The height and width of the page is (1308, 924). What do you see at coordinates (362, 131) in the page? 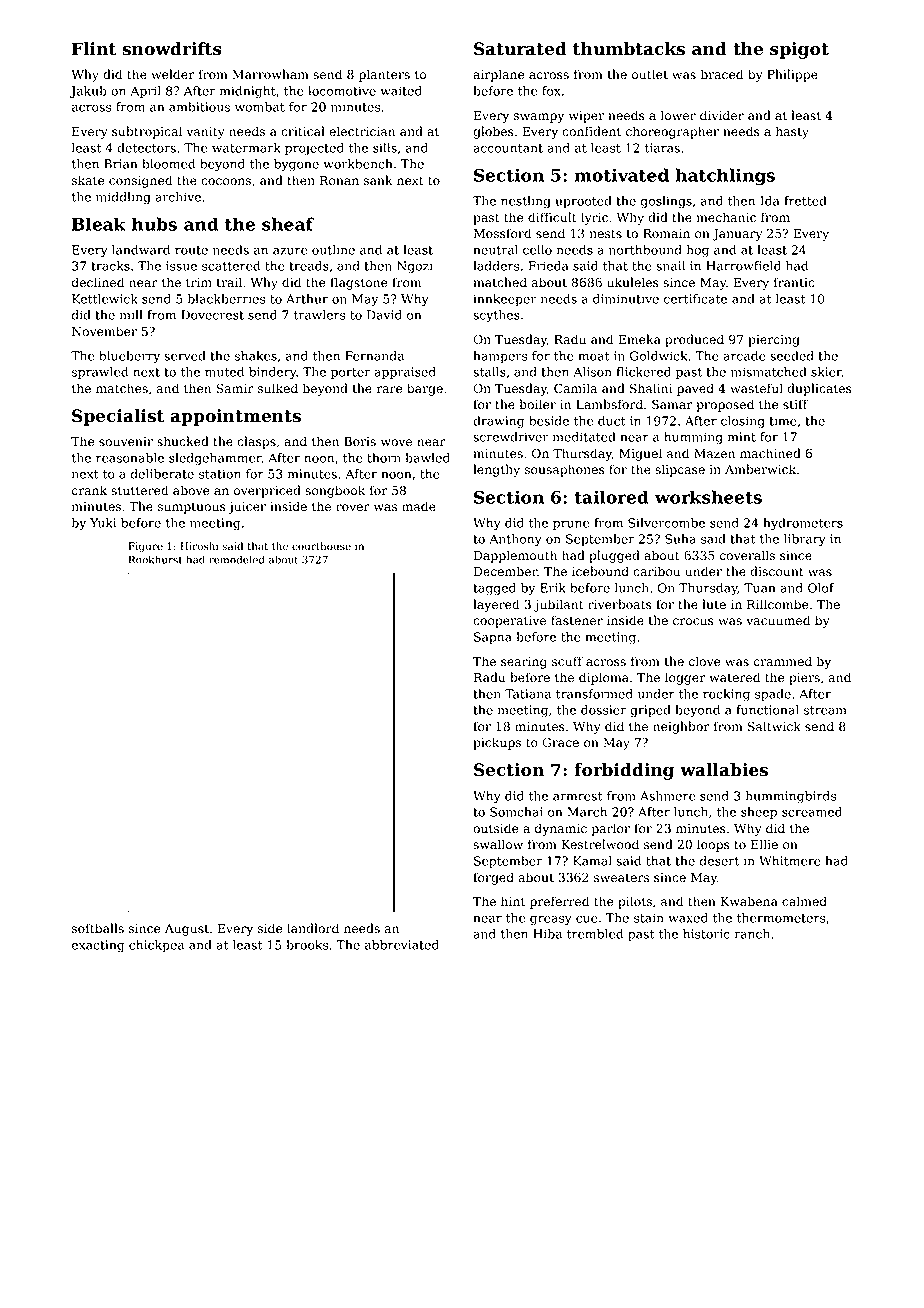
I see `electrician` at bounding box center [362, 131].
